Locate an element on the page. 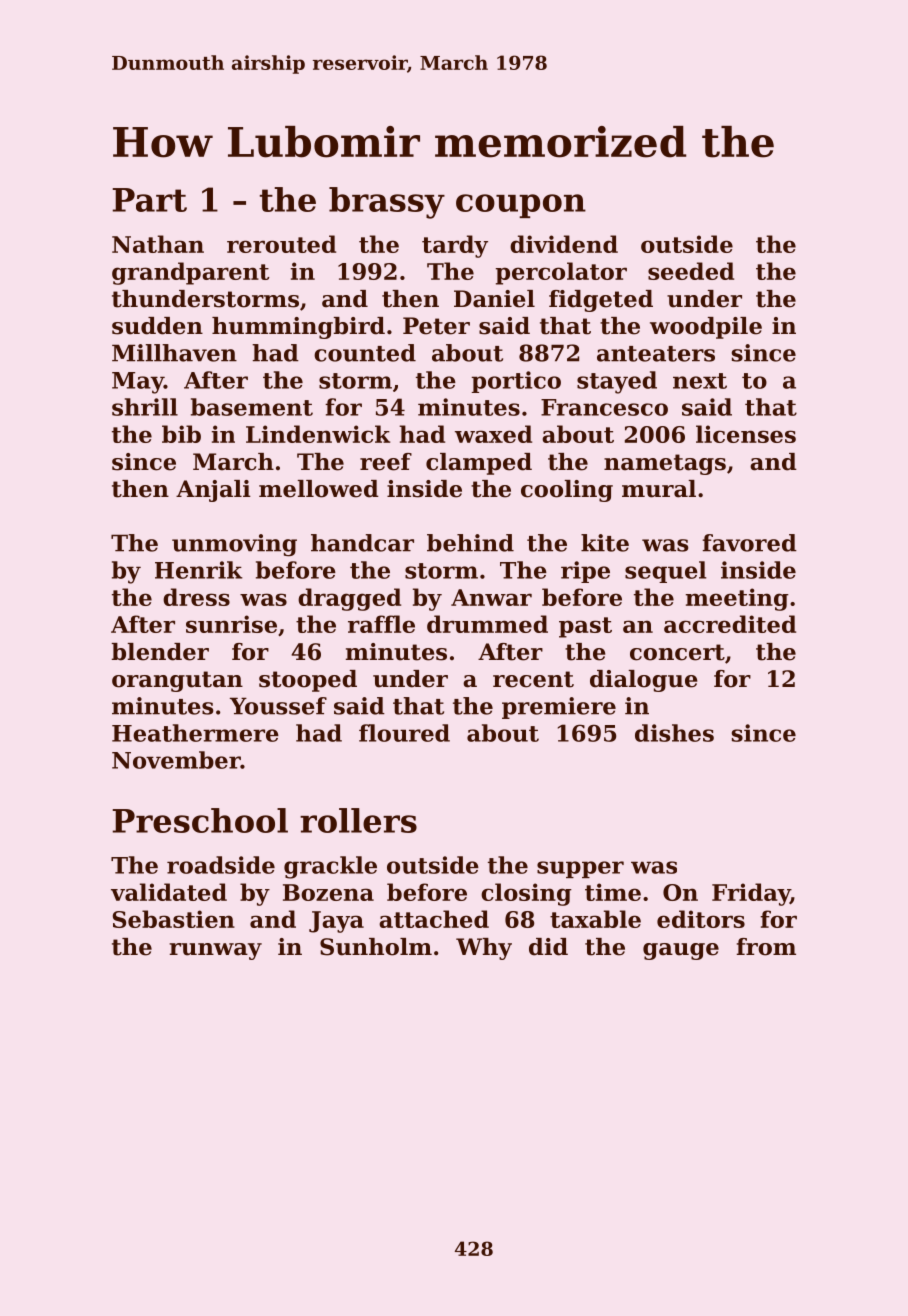 The height and width of the image is (1316, 908). coupon is located at coordinates (521, 206).
